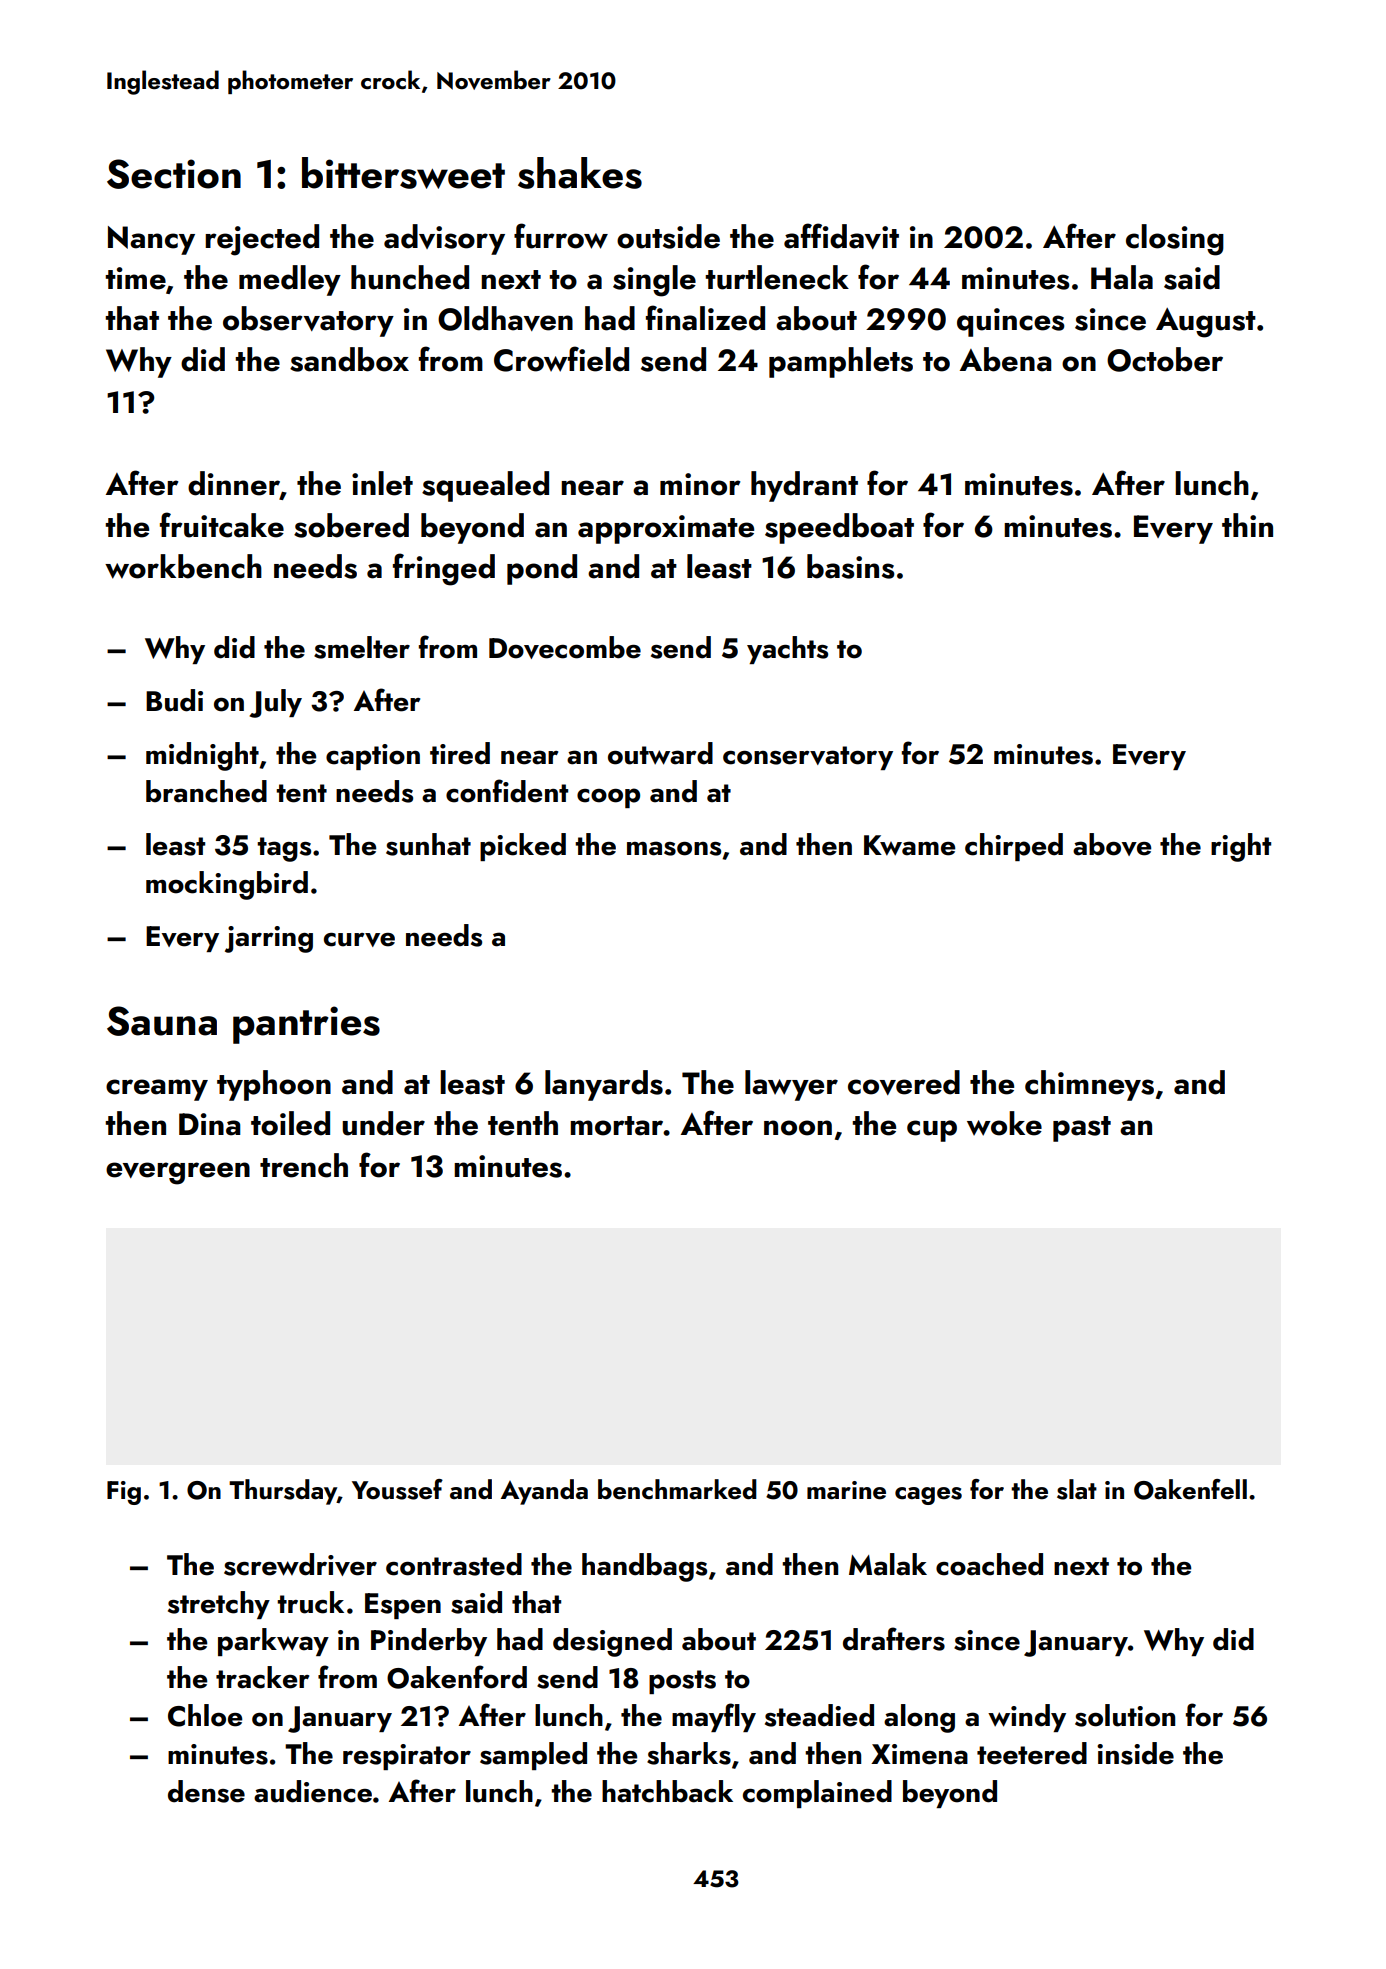 The image size is (1386, 1969). I want to click on inside, so click(1135, 1753).
